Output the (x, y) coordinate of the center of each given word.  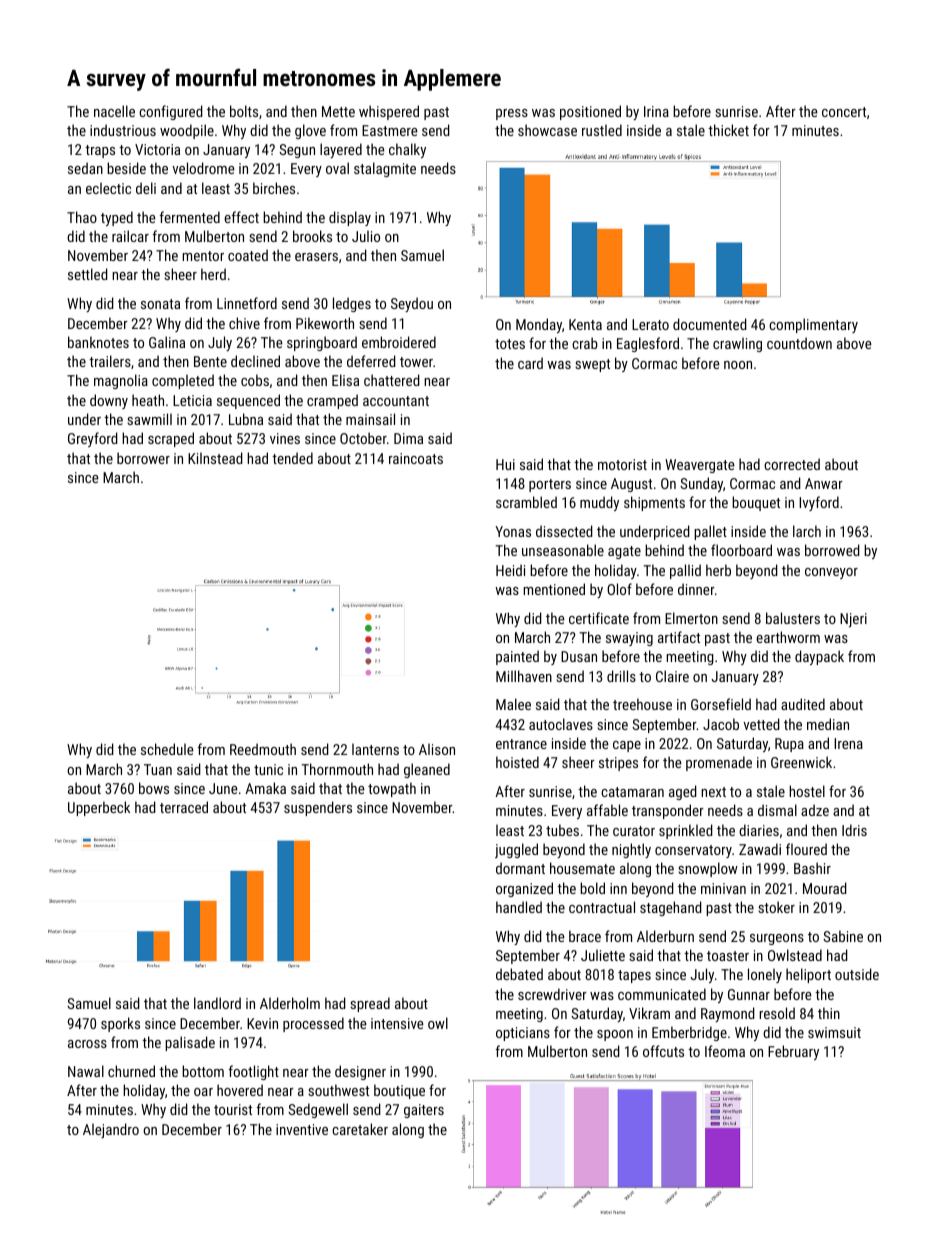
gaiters (424, 1111)
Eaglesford (648, 344)
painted (517, 657)
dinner (696, 589)
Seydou (412, 304)
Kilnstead (215, 458)
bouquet (756, 503)
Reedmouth (263, 749)
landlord (217, 1003)
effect (241, 217)
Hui (505, 464)
